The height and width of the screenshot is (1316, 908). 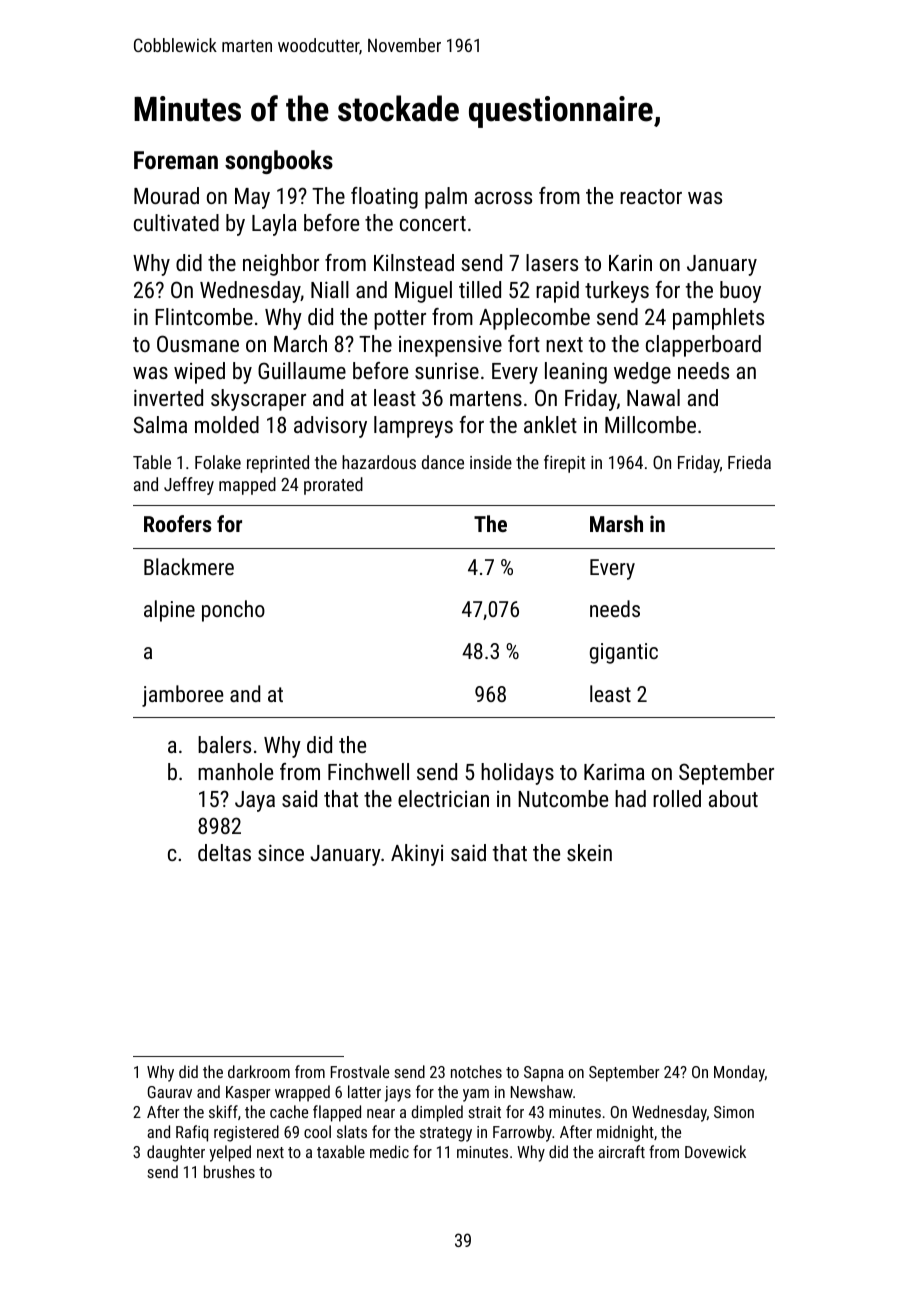 What do you see at coordinates (446, 198) in the screenshot?
I see `palm` at bounding box center [446, 198].
